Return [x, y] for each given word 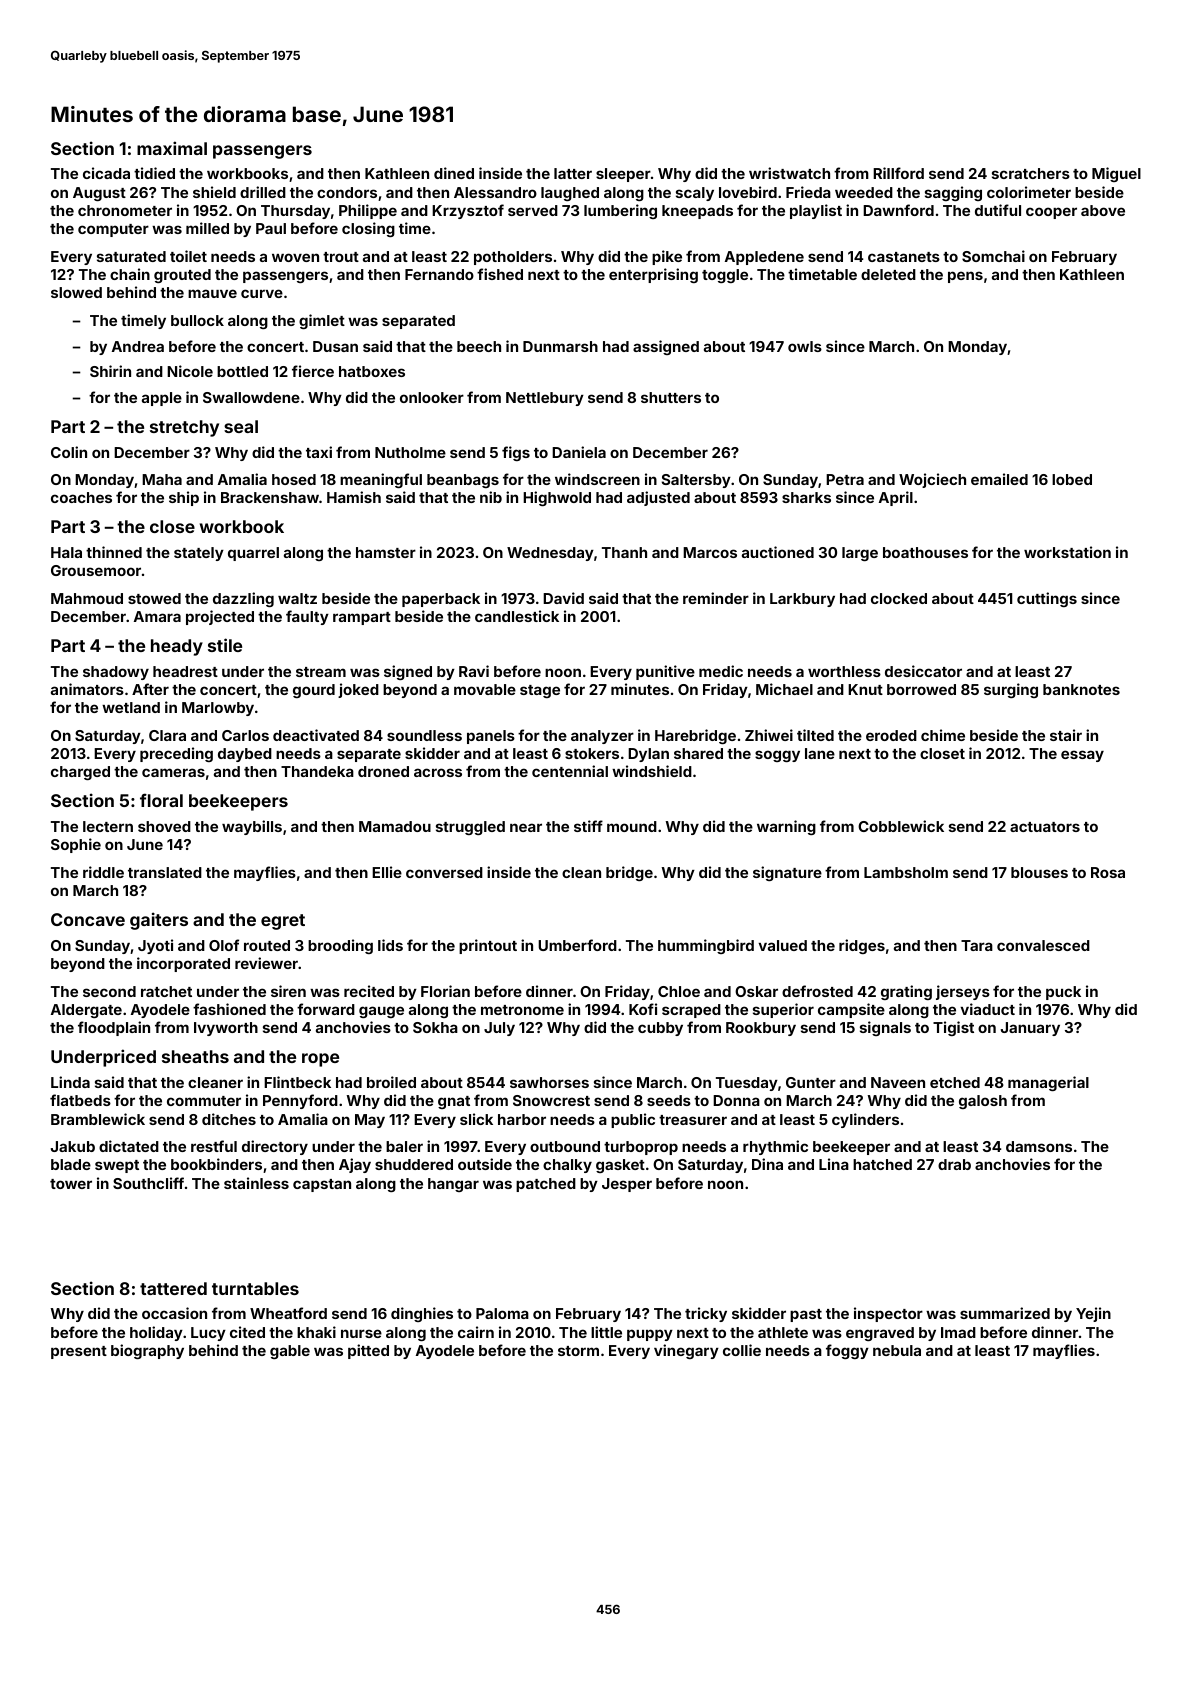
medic [721, 671]
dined [454, 173]
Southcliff [148, 1183]
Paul [271, 228]
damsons [1039, 1146]
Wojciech [932, 480]
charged [80, 773]
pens [965, 277]
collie [742, 1350]
